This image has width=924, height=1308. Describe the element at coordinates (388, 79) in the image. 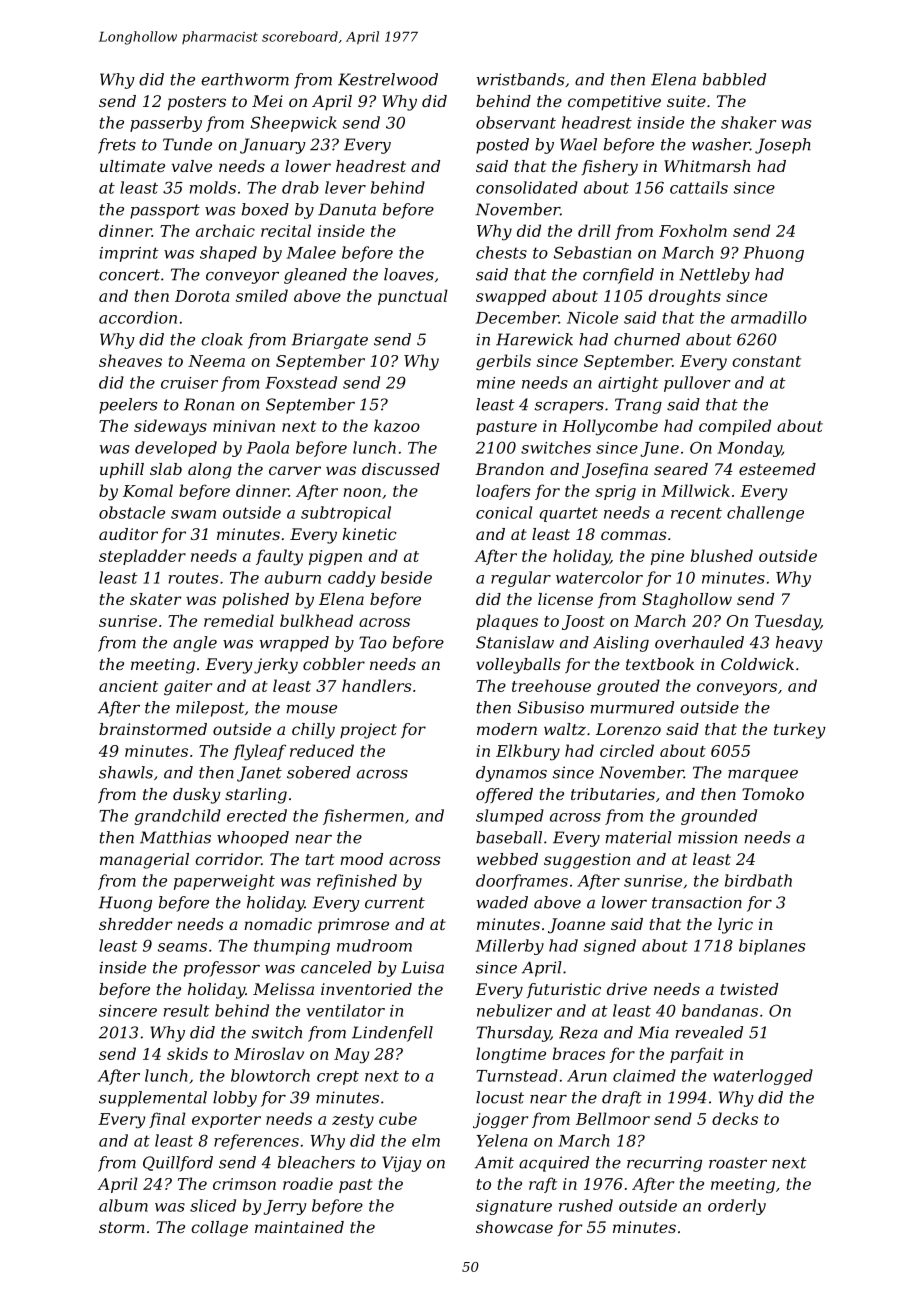

I see `Kestrelwood` at that location.
